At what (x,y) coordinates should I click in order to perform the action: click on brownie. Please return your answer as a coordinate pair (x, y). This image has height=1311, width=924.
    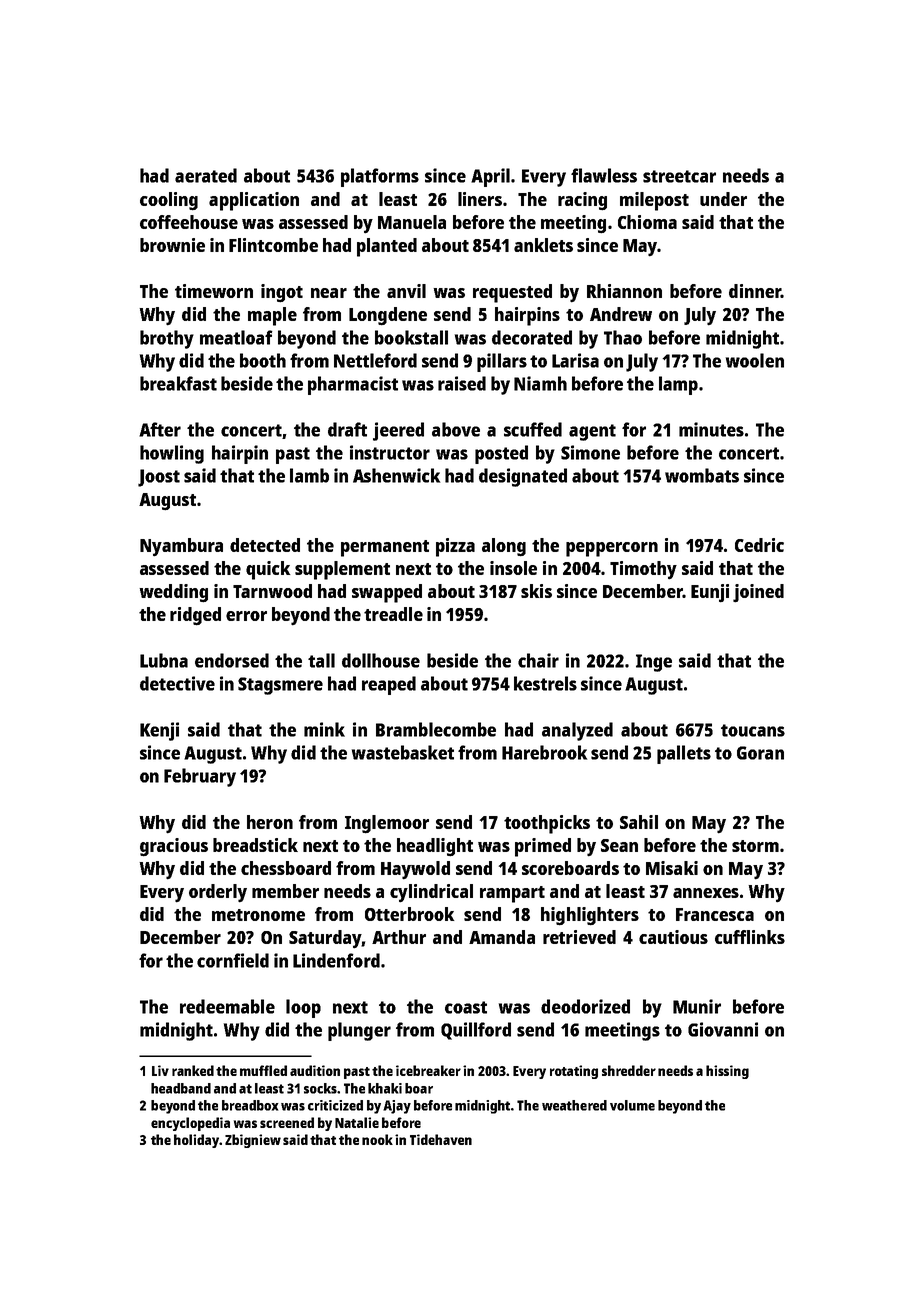
    Looking at the image, I should click on (172, 245).
